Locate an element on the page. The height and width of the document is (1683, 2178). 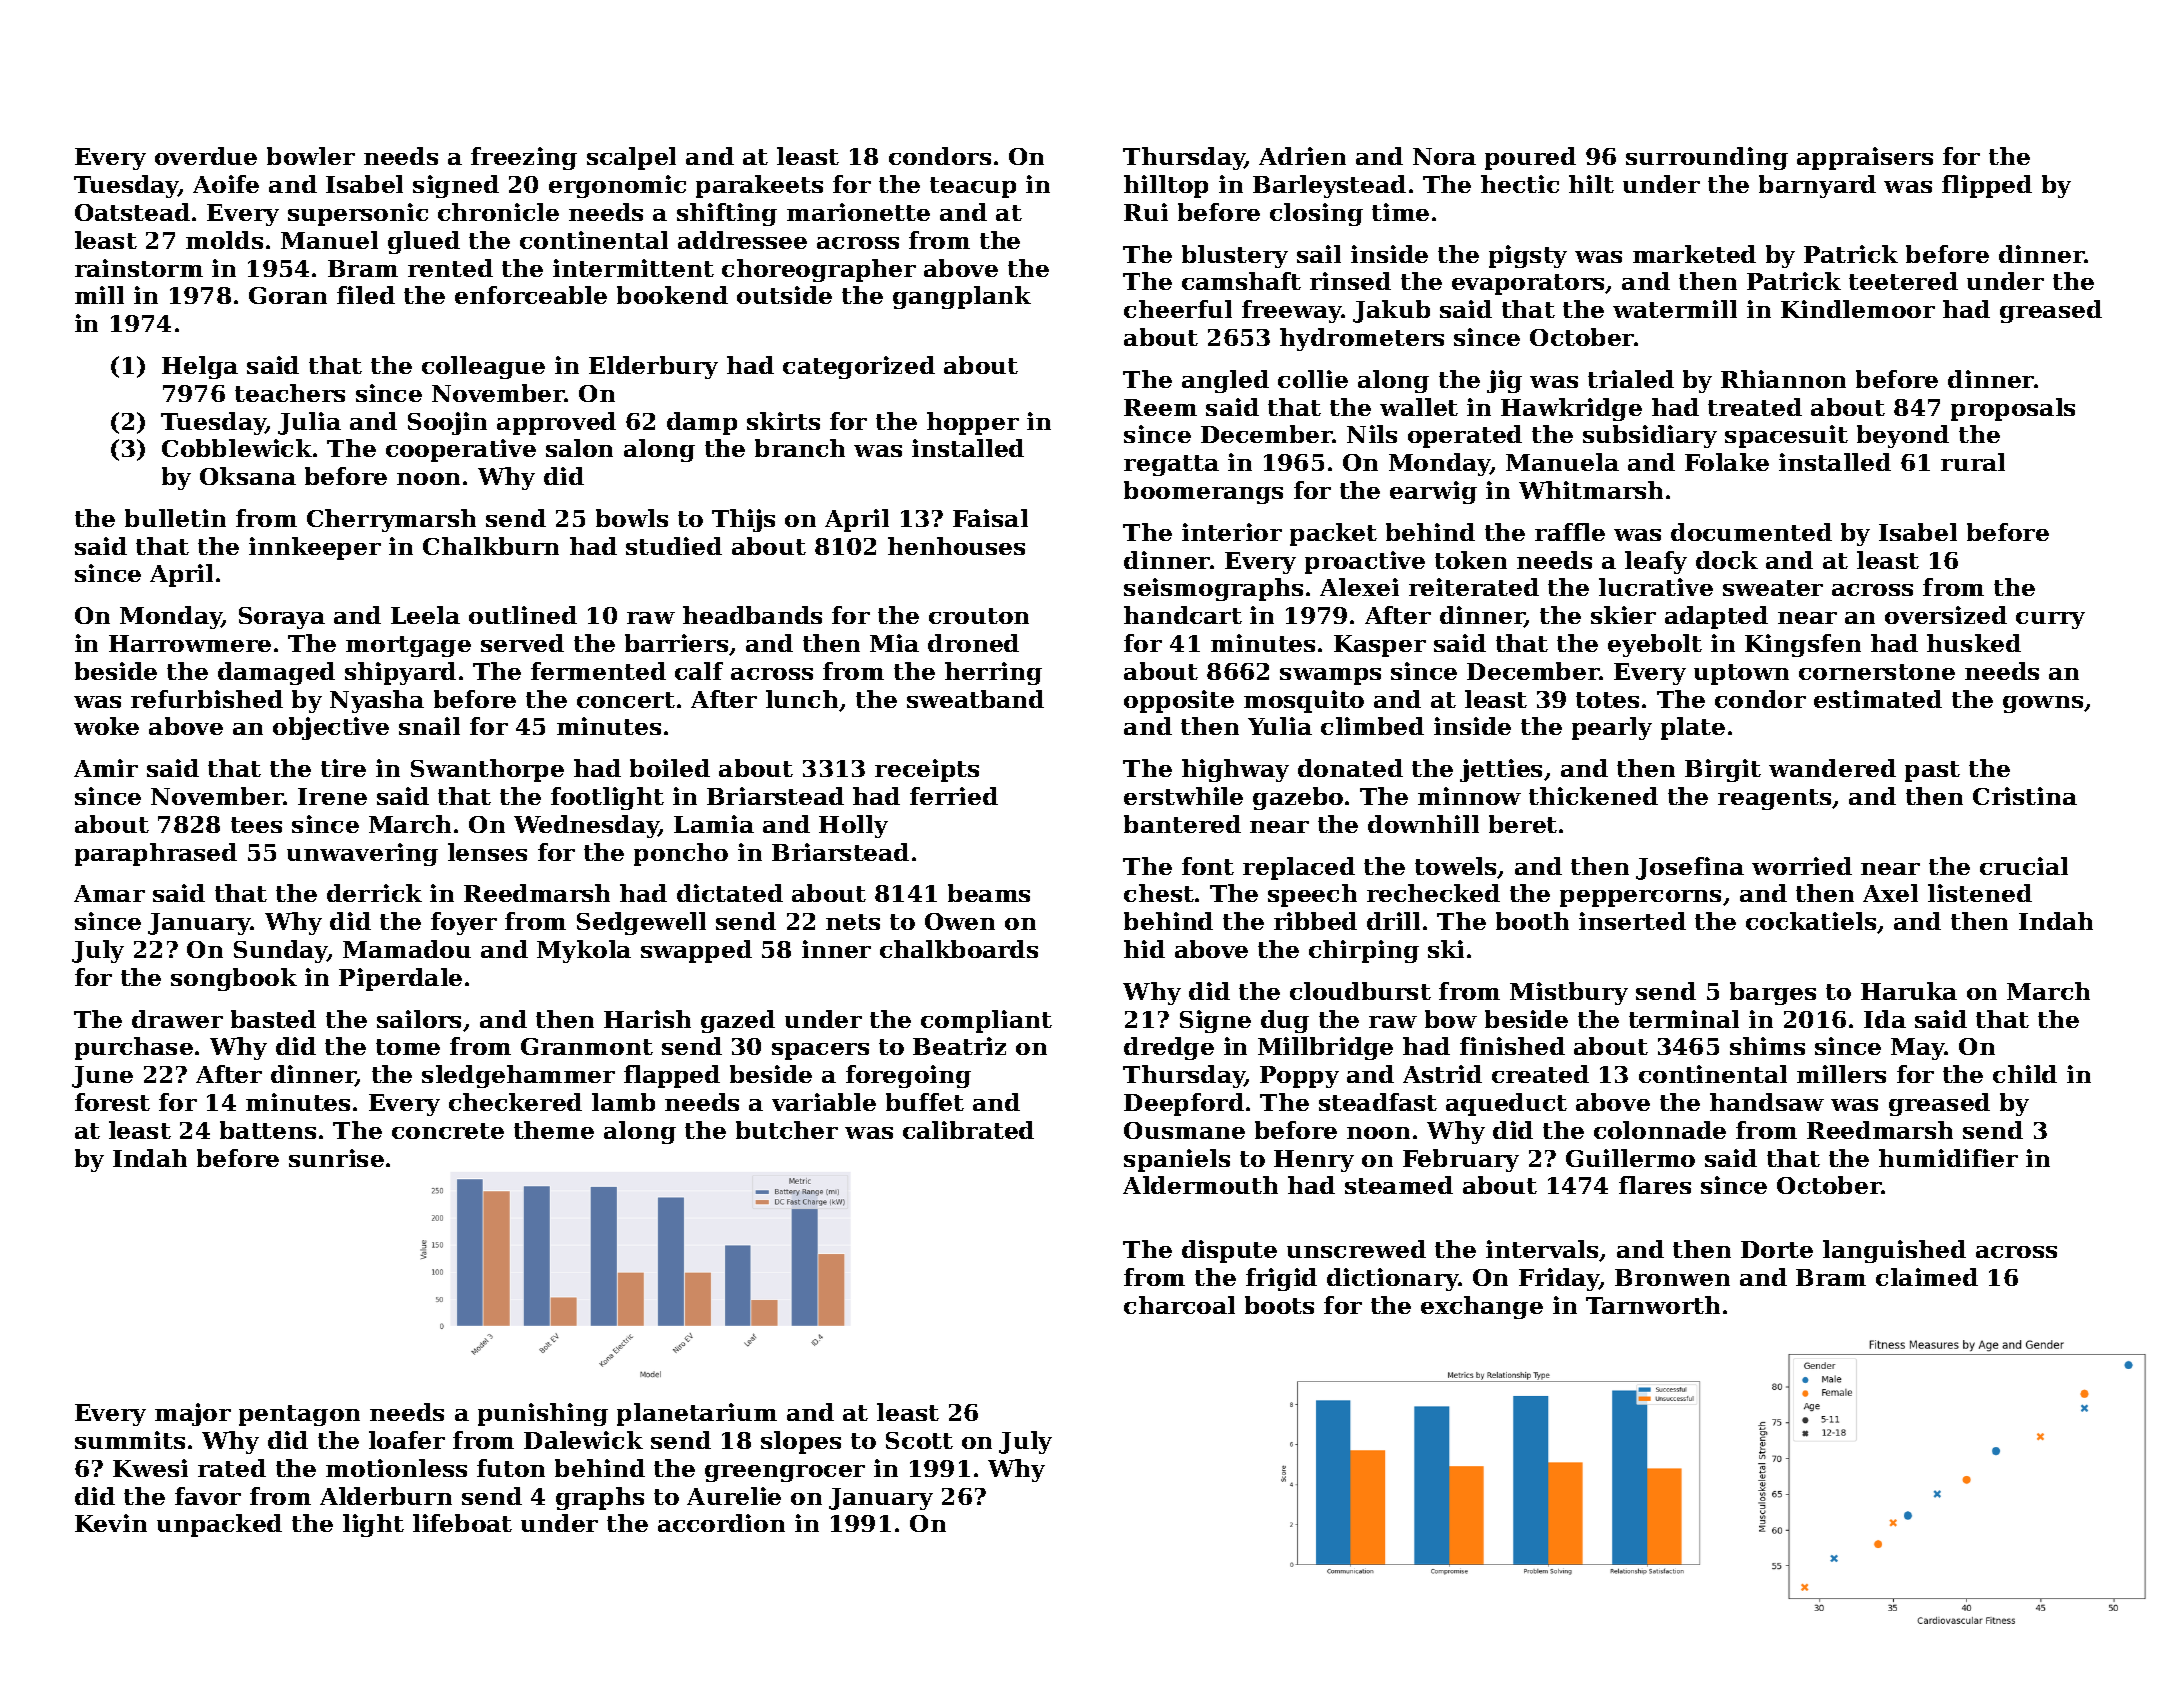
Amar is located at coordinates (109, 893).
